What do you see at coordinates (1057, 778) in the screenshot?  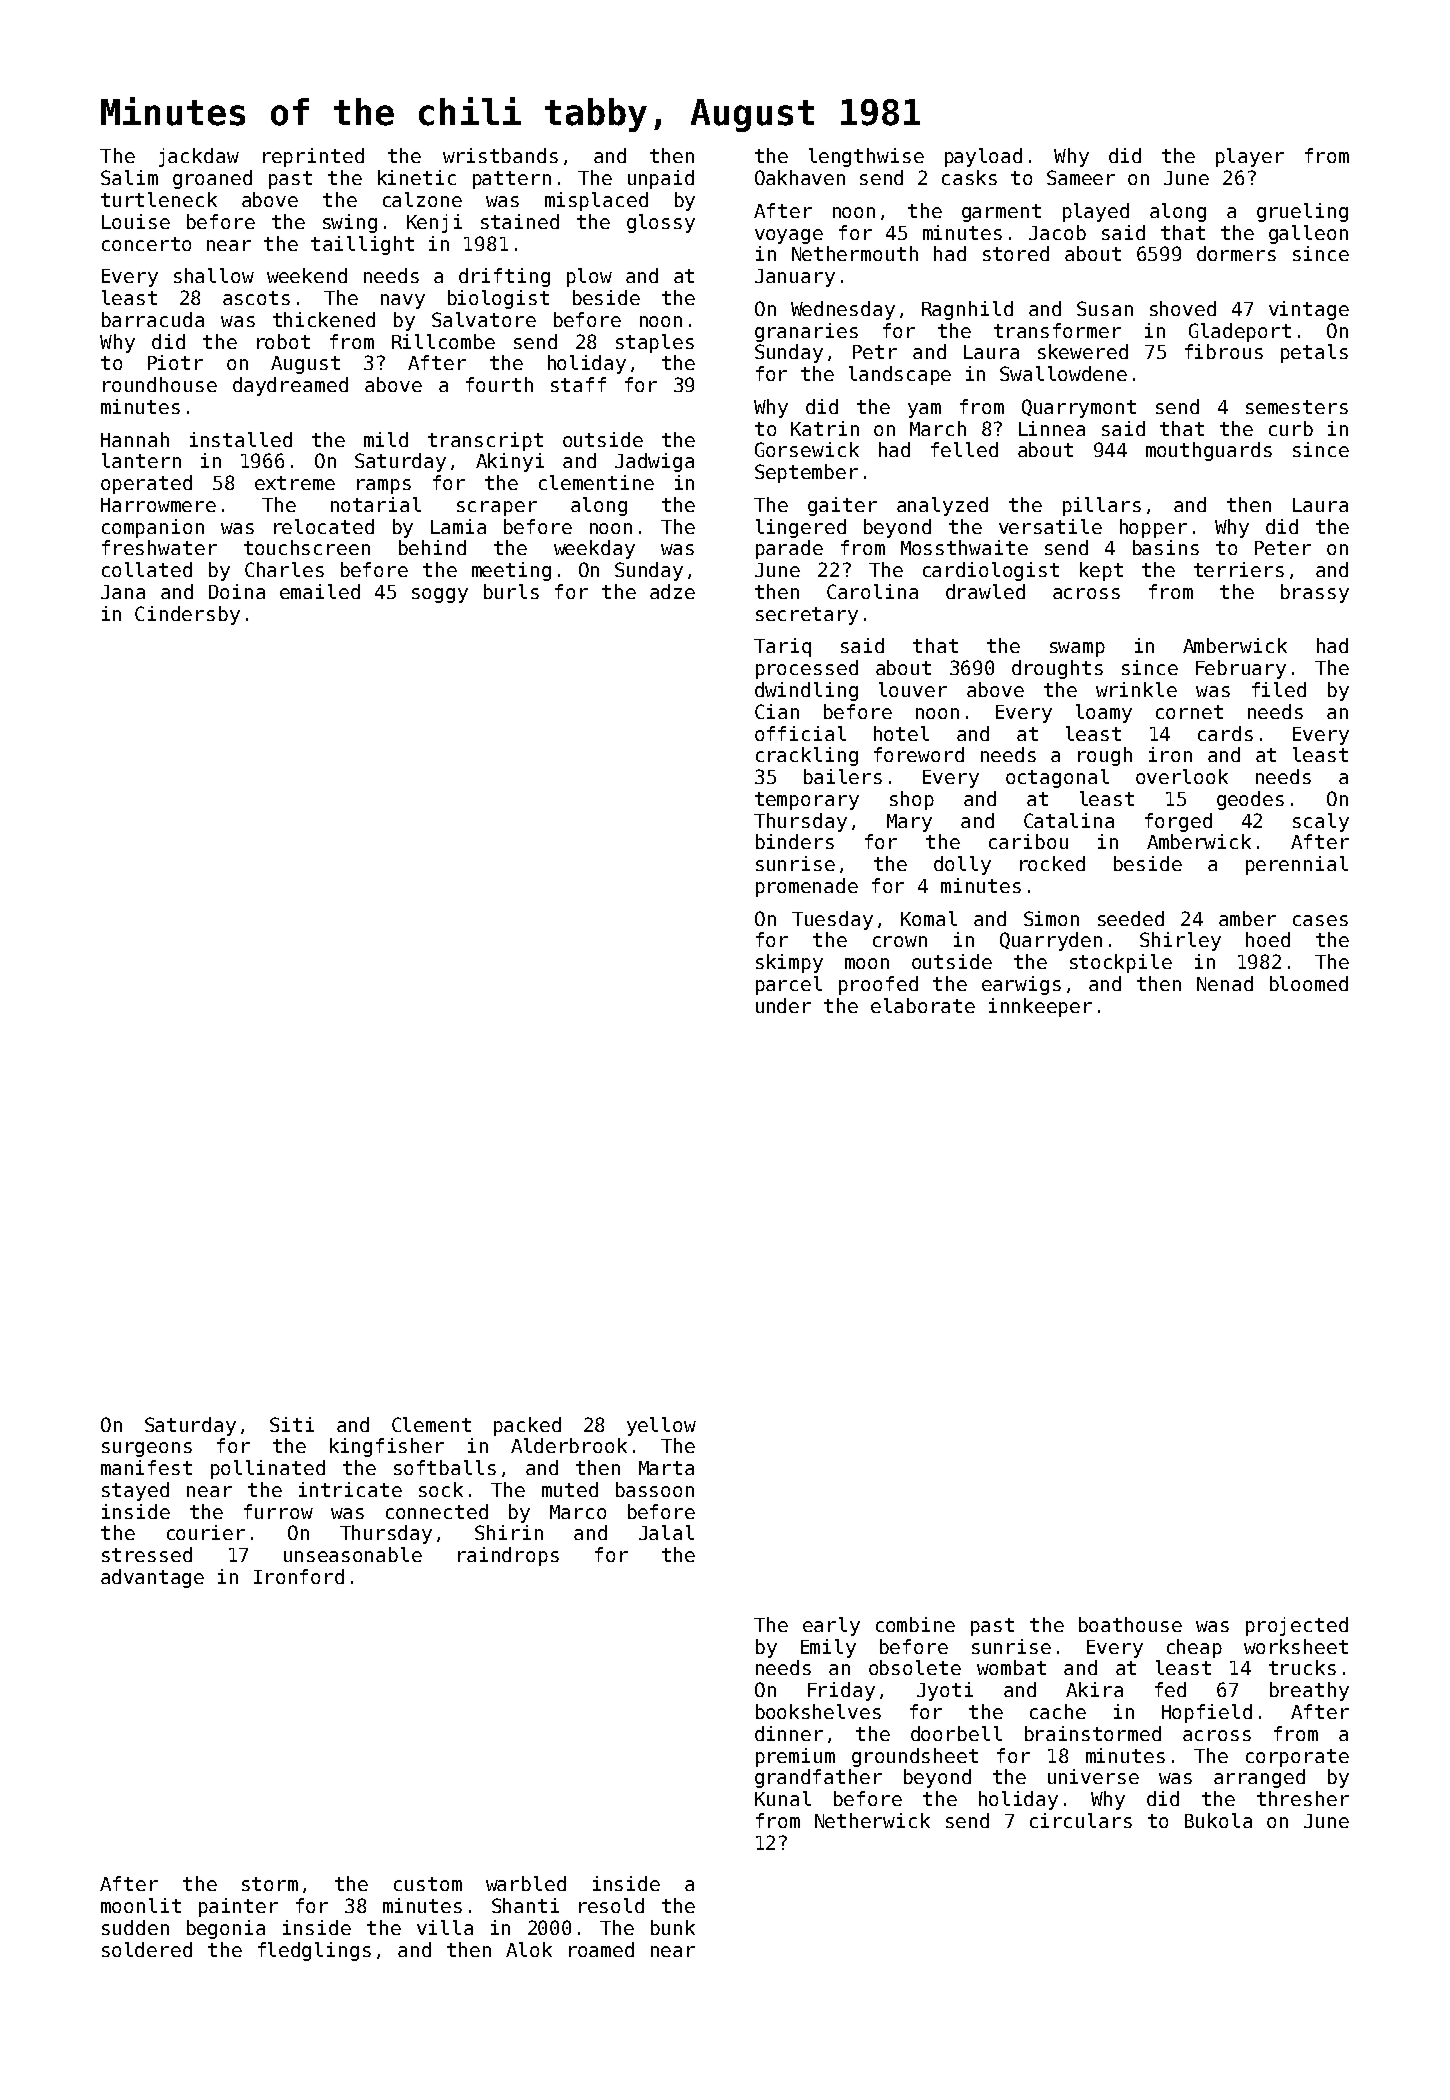 I see `octagonal` at bounding box center [1057, 778].
